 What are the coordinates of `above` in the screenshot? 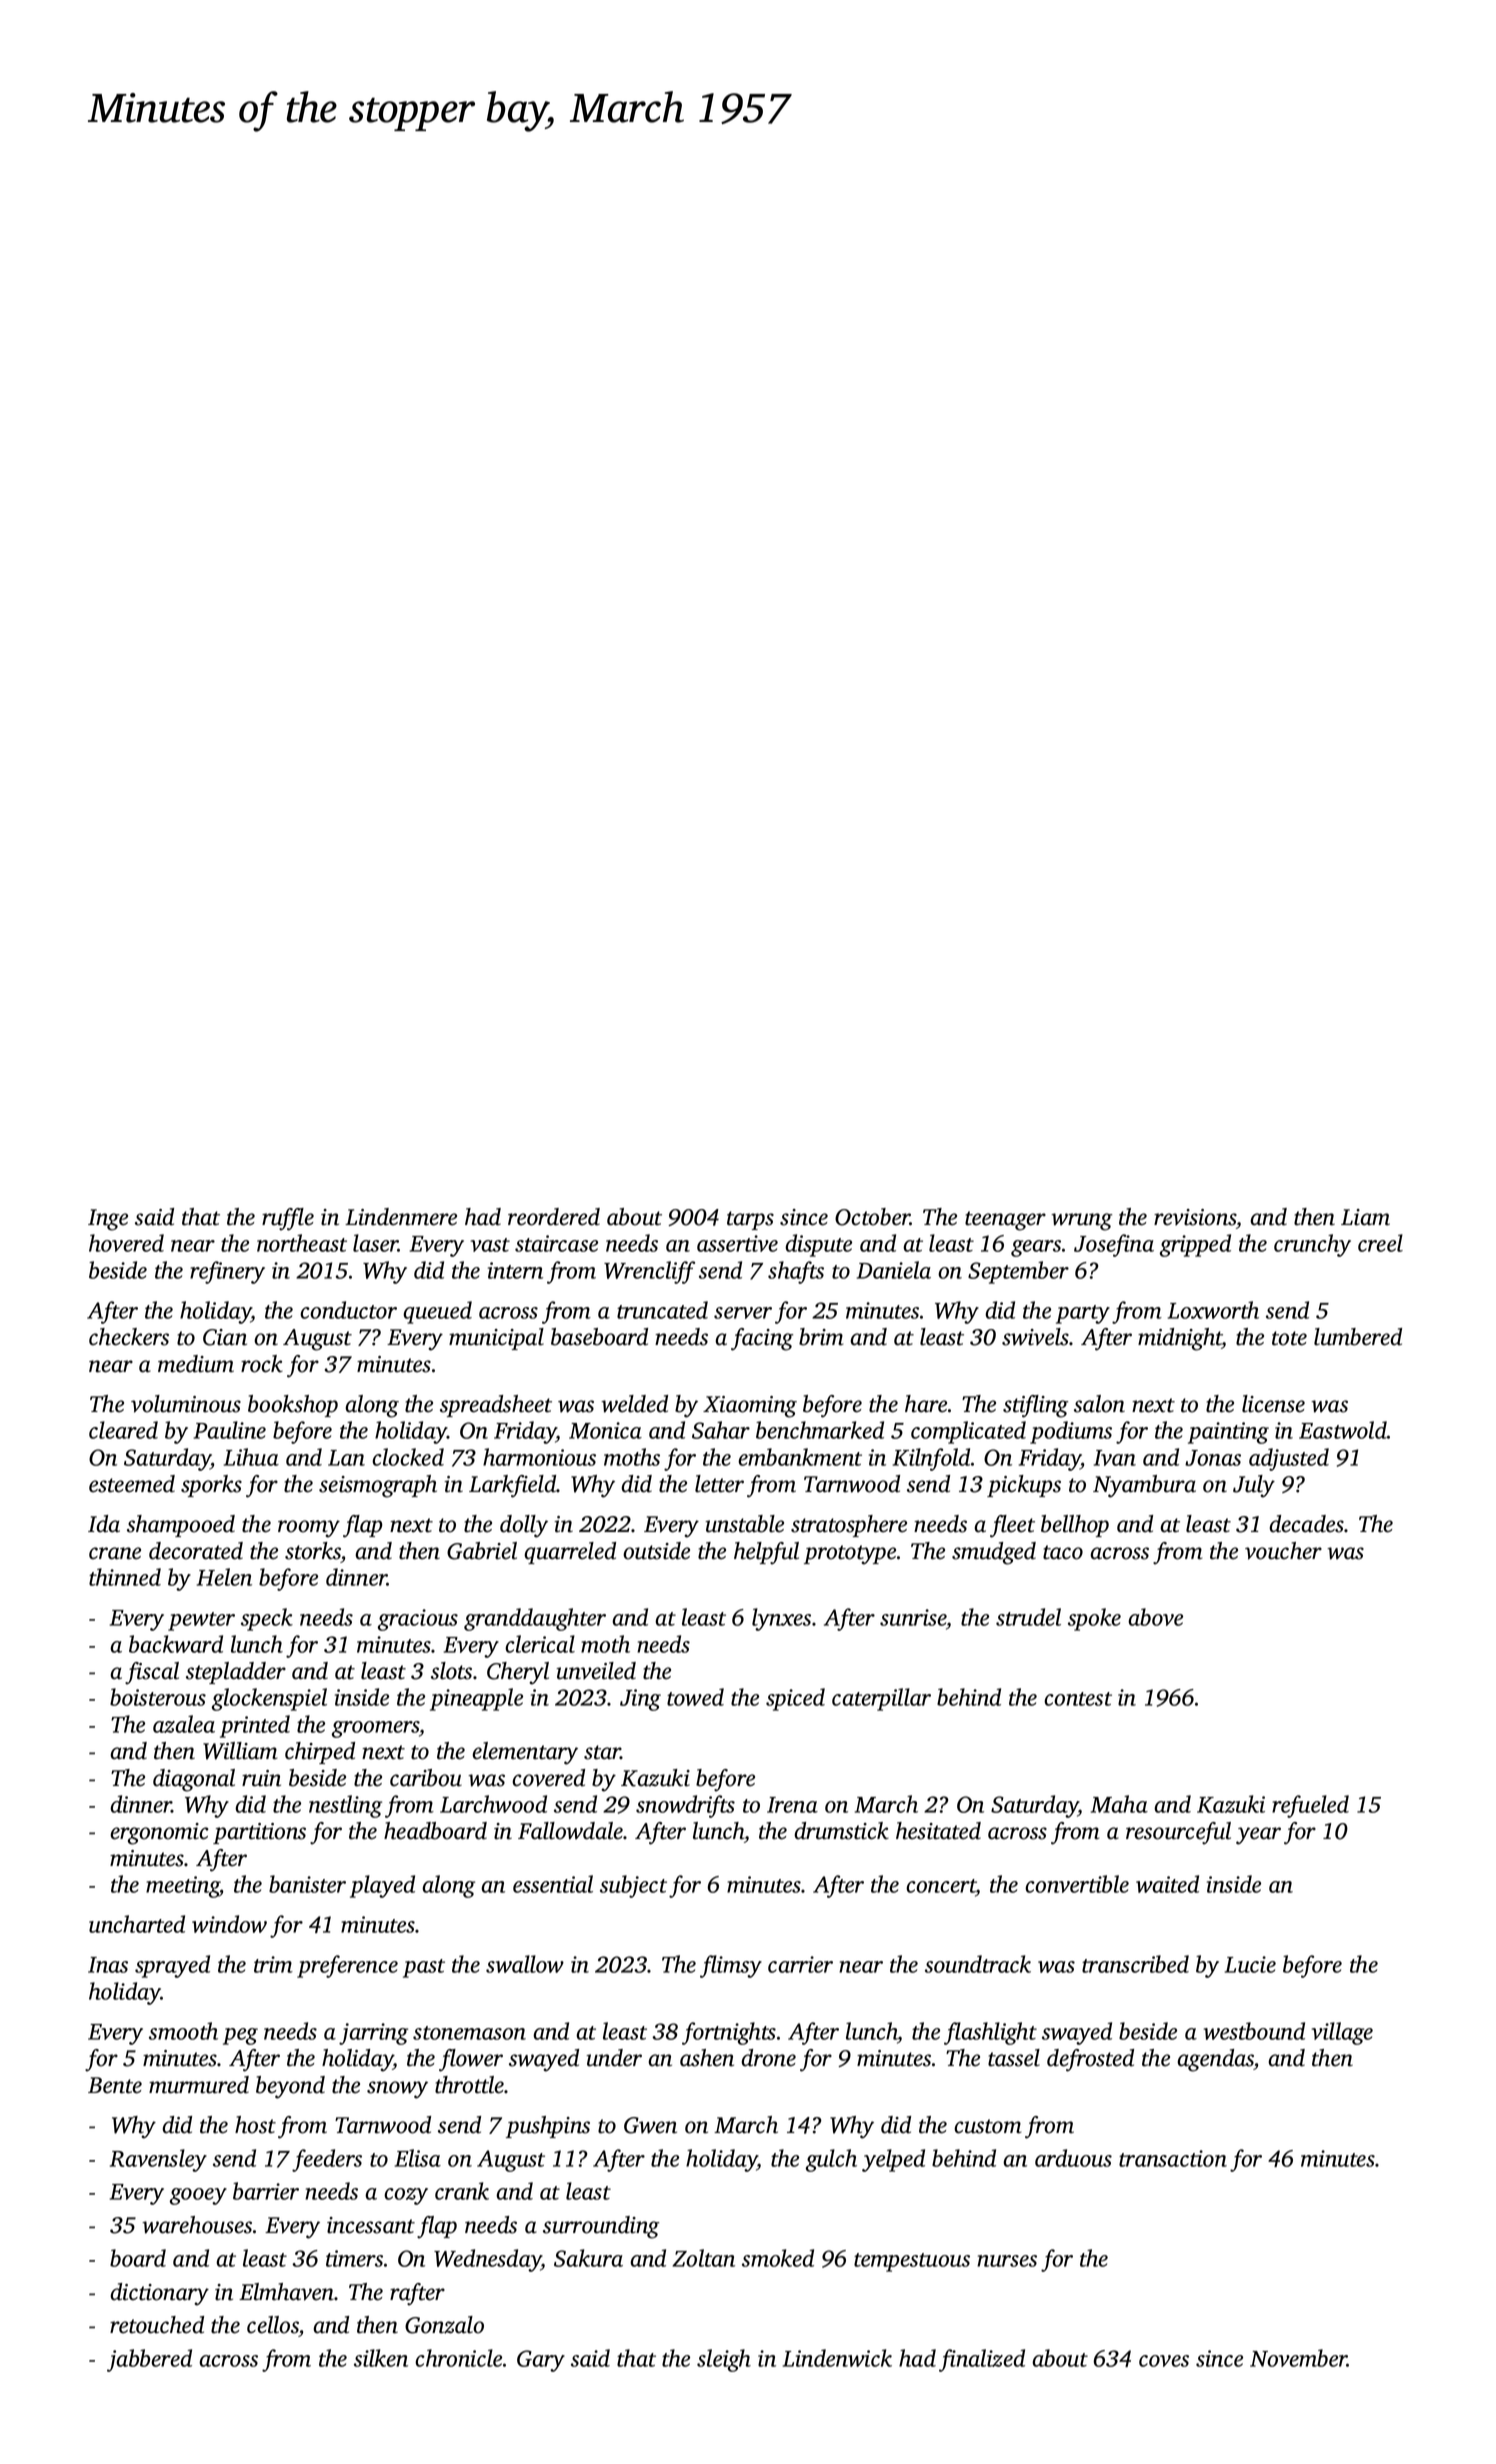 It's located at (1155, 1617).
